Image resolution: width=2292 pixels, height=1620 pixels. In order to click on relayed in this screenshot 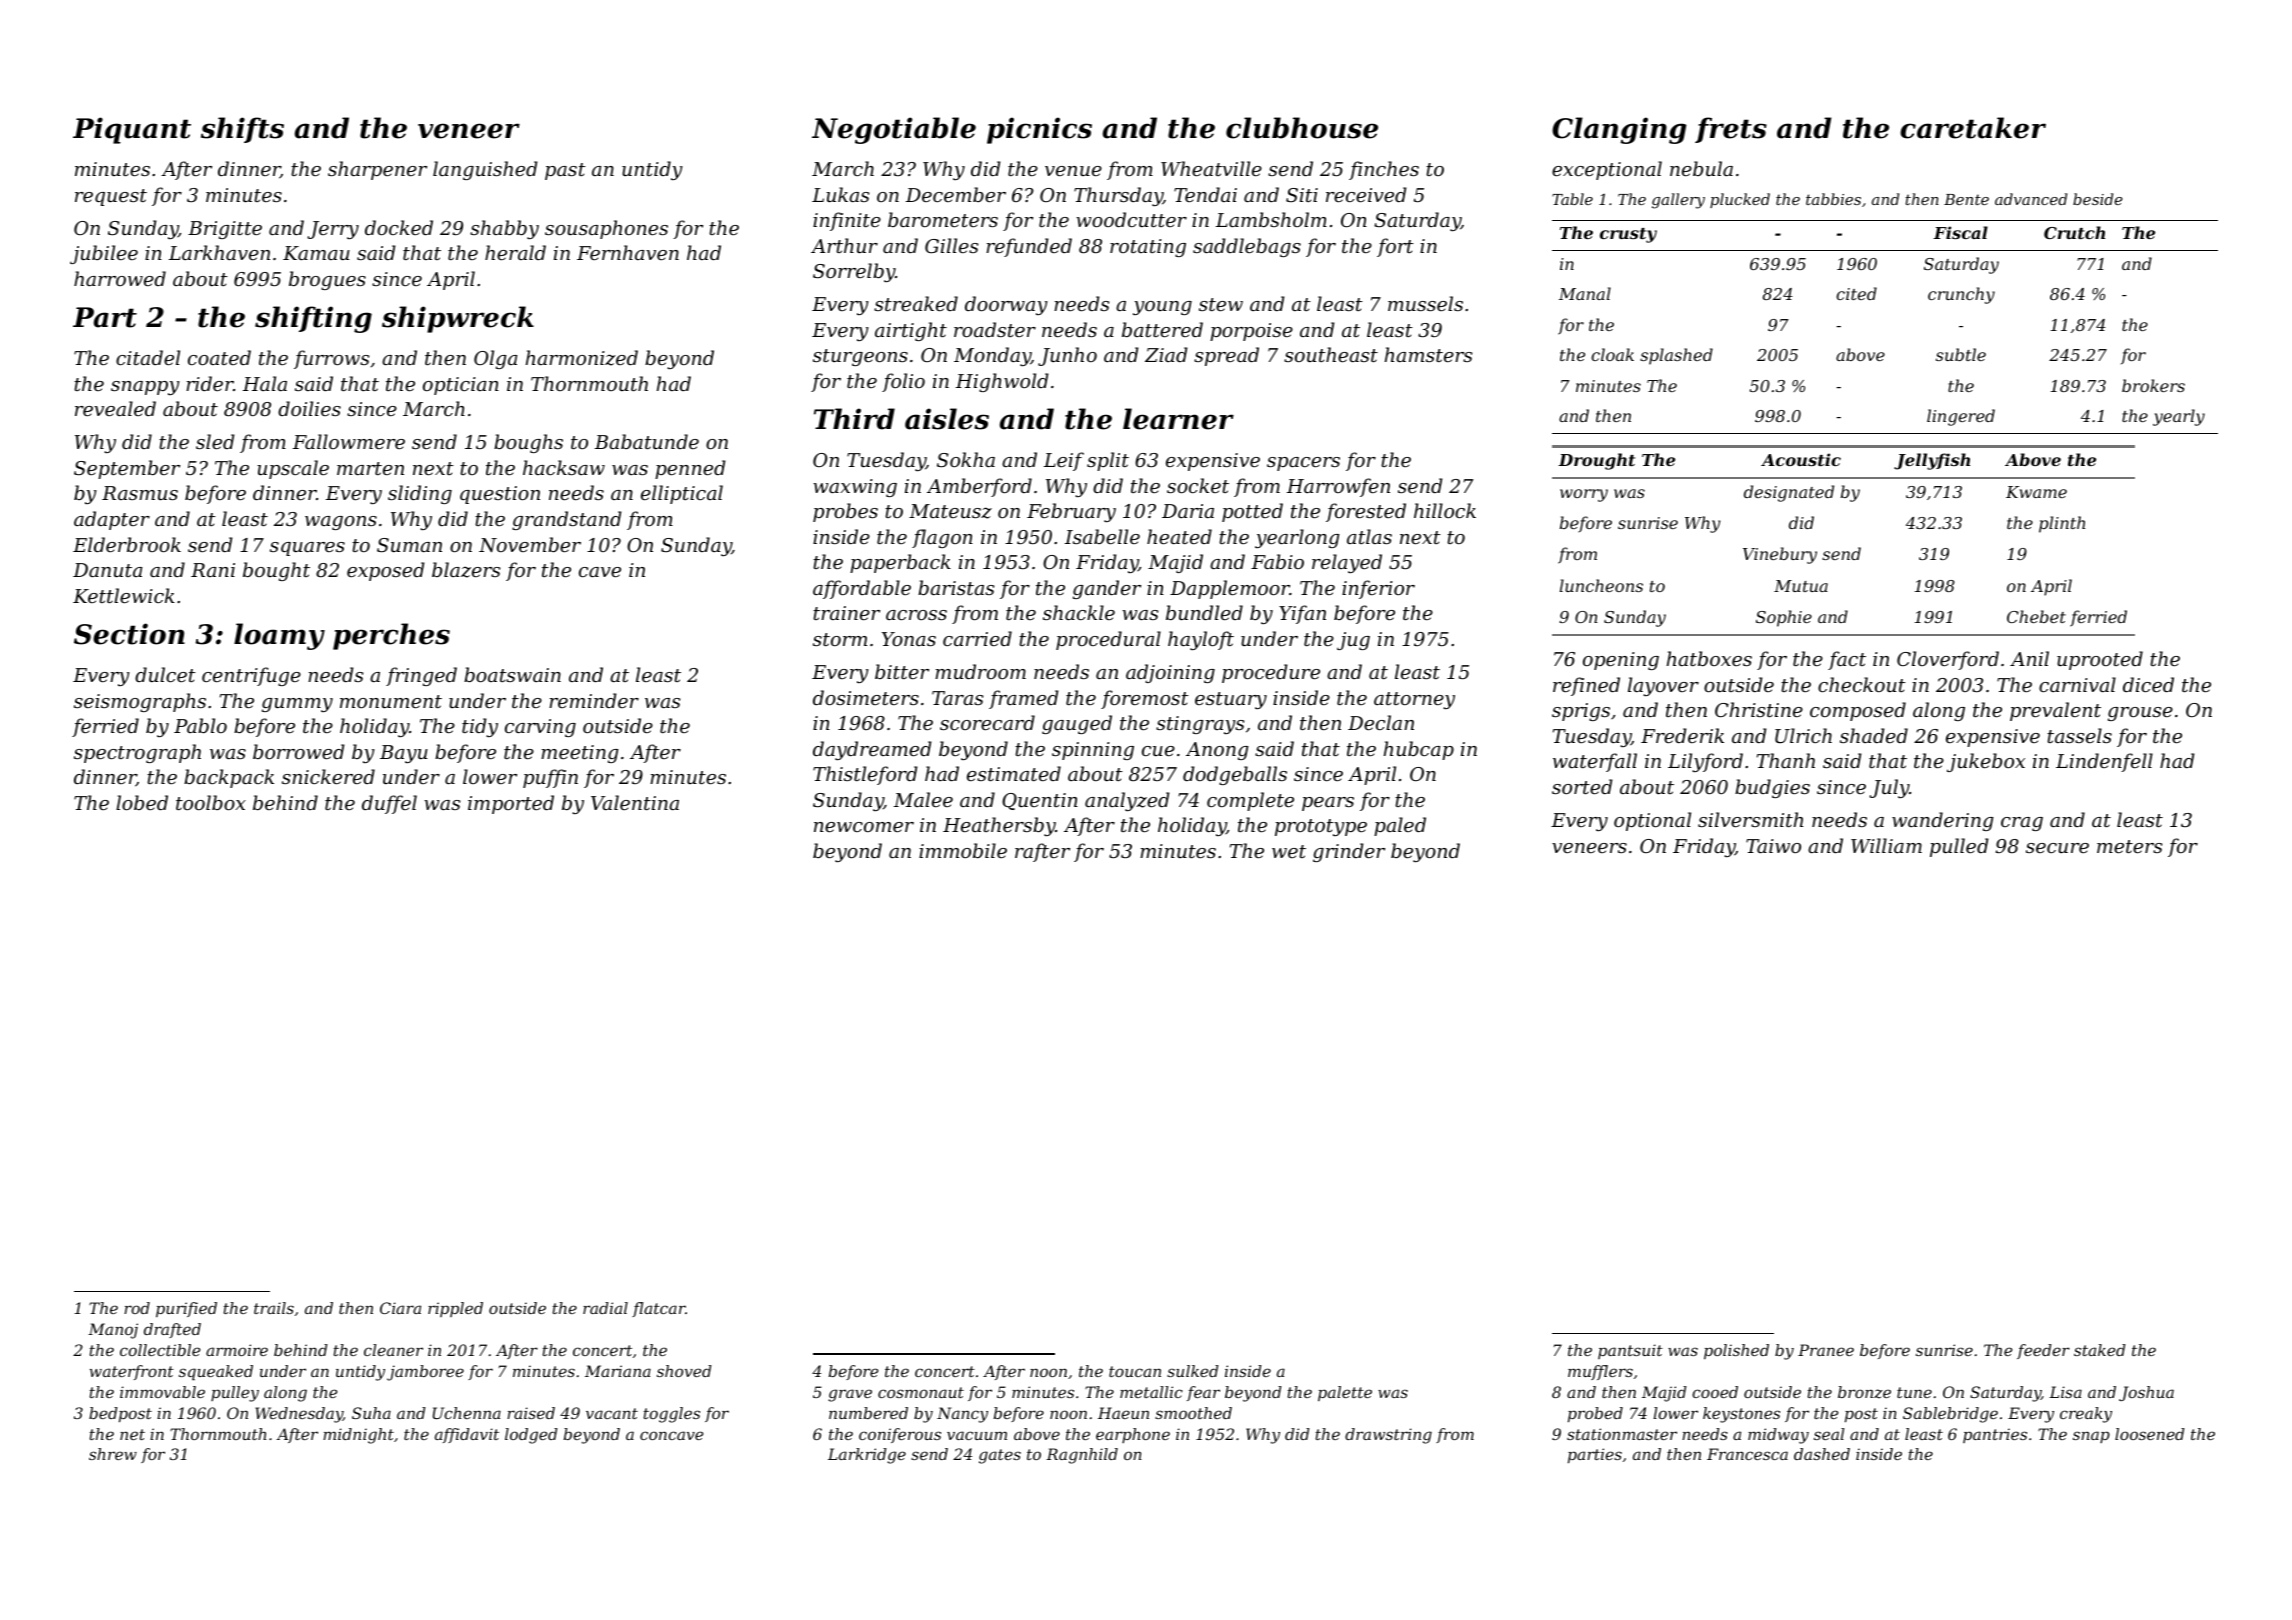, I will do `click(1347, 563)`.
